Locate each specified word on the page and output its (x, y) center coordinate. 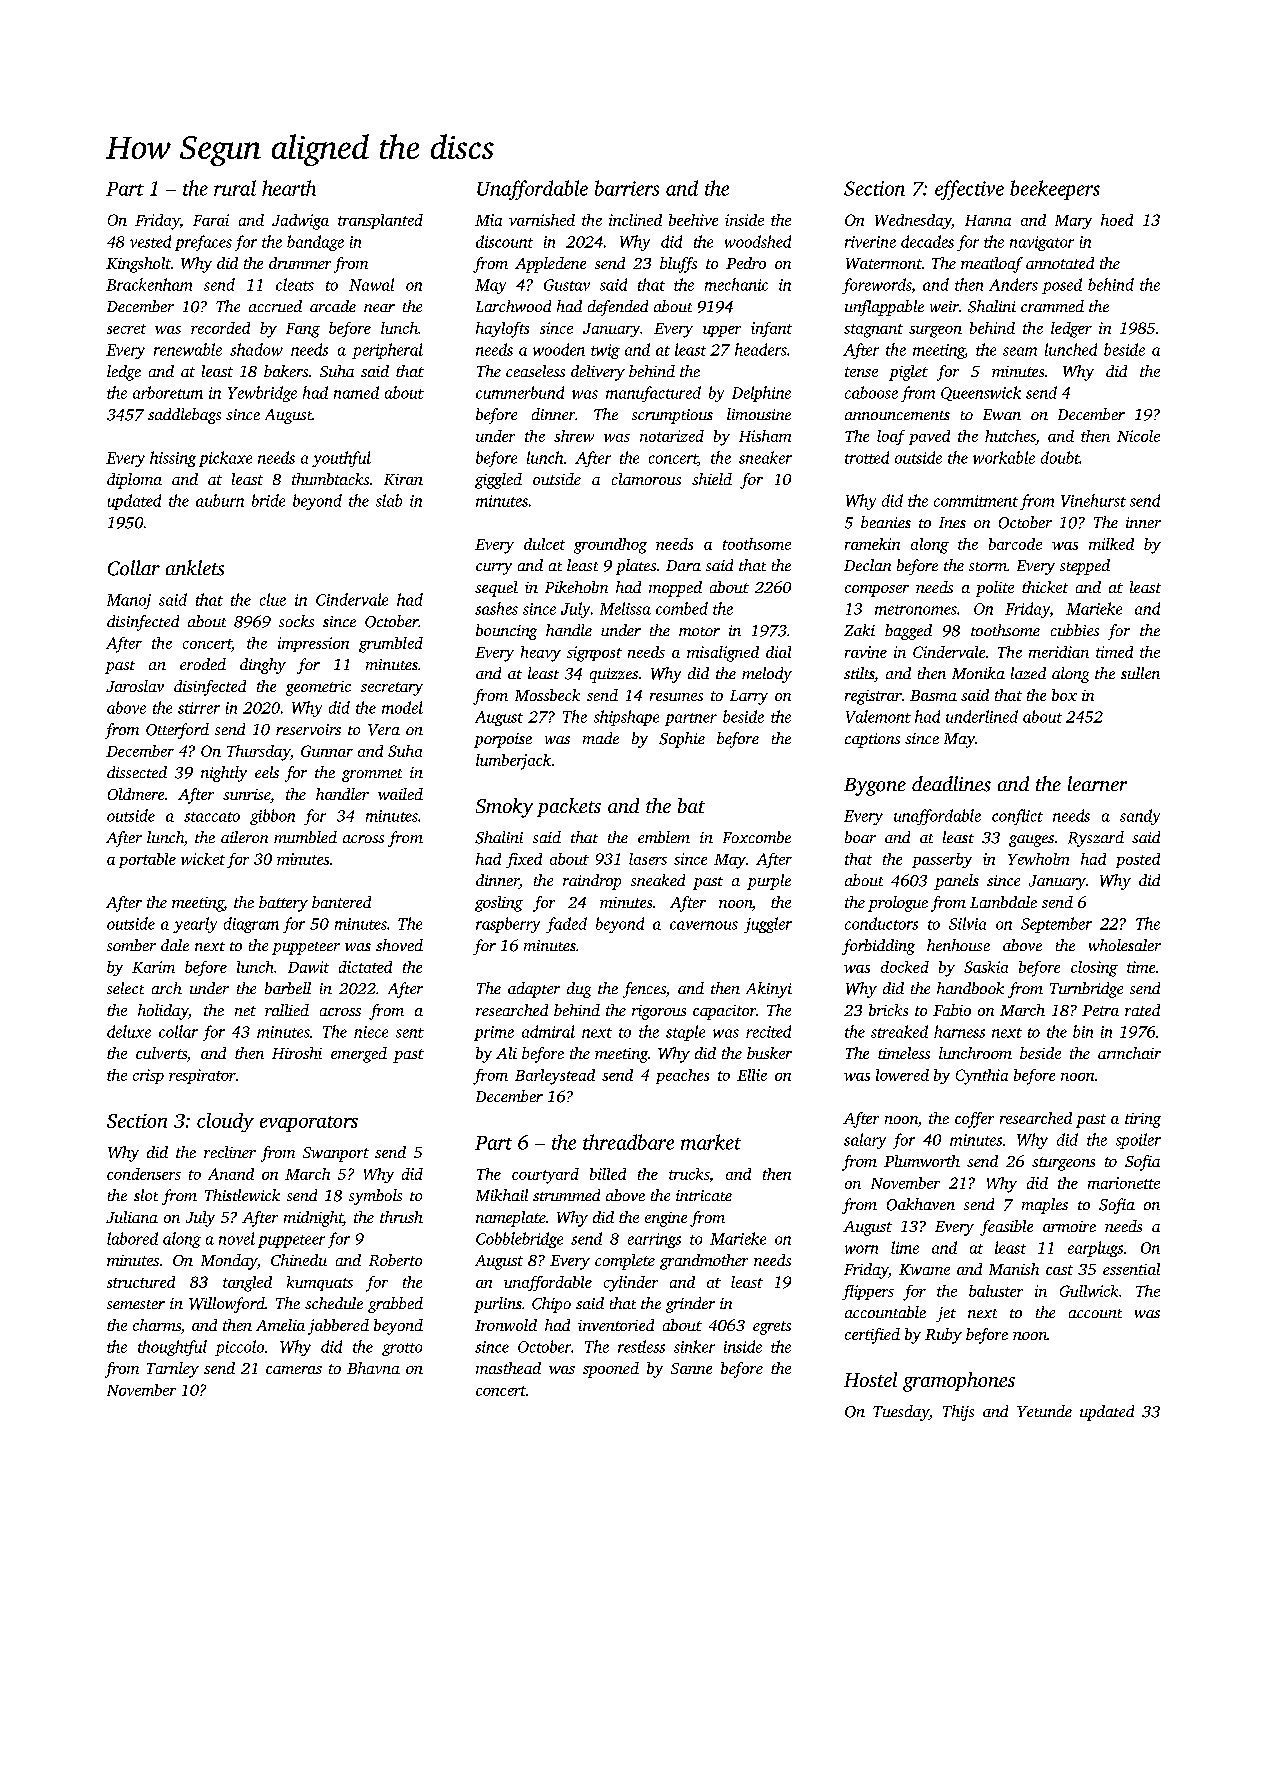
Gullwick (1089, 1291)
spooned (611, 1370)
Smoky (504, 808)
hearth (289, 188)
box (1064, 695)
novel (237, 1238)
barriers (627, 188)
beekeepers (1055, 190)
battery (283, 904)
